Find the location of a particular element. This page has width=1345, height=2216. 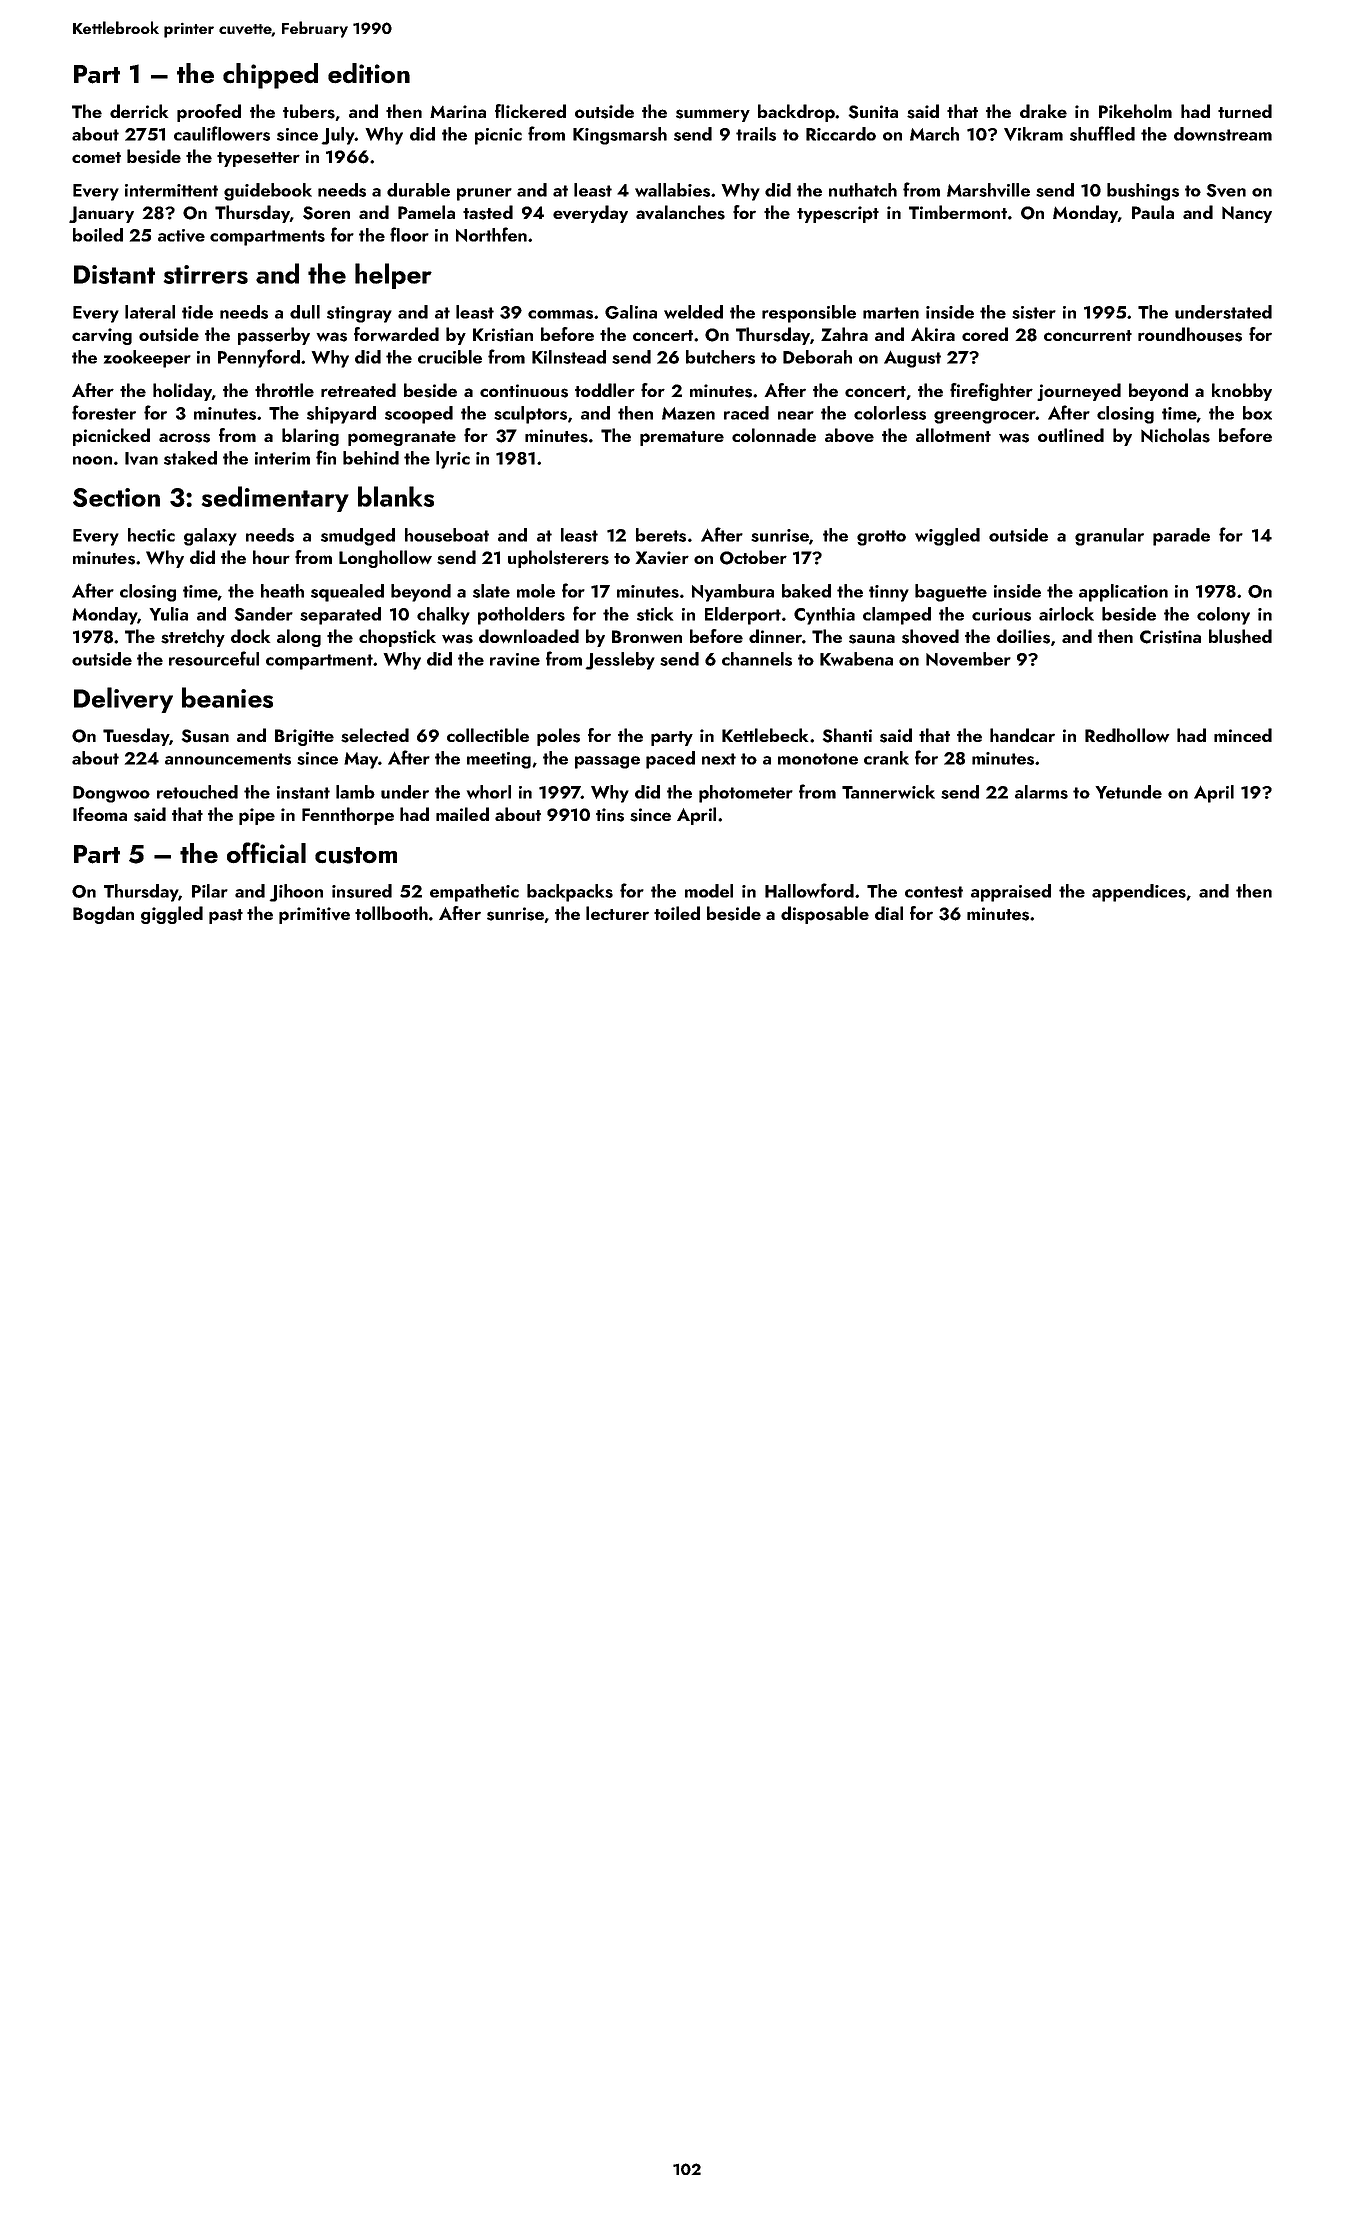

minced is located at coordinates (1243, 735).
